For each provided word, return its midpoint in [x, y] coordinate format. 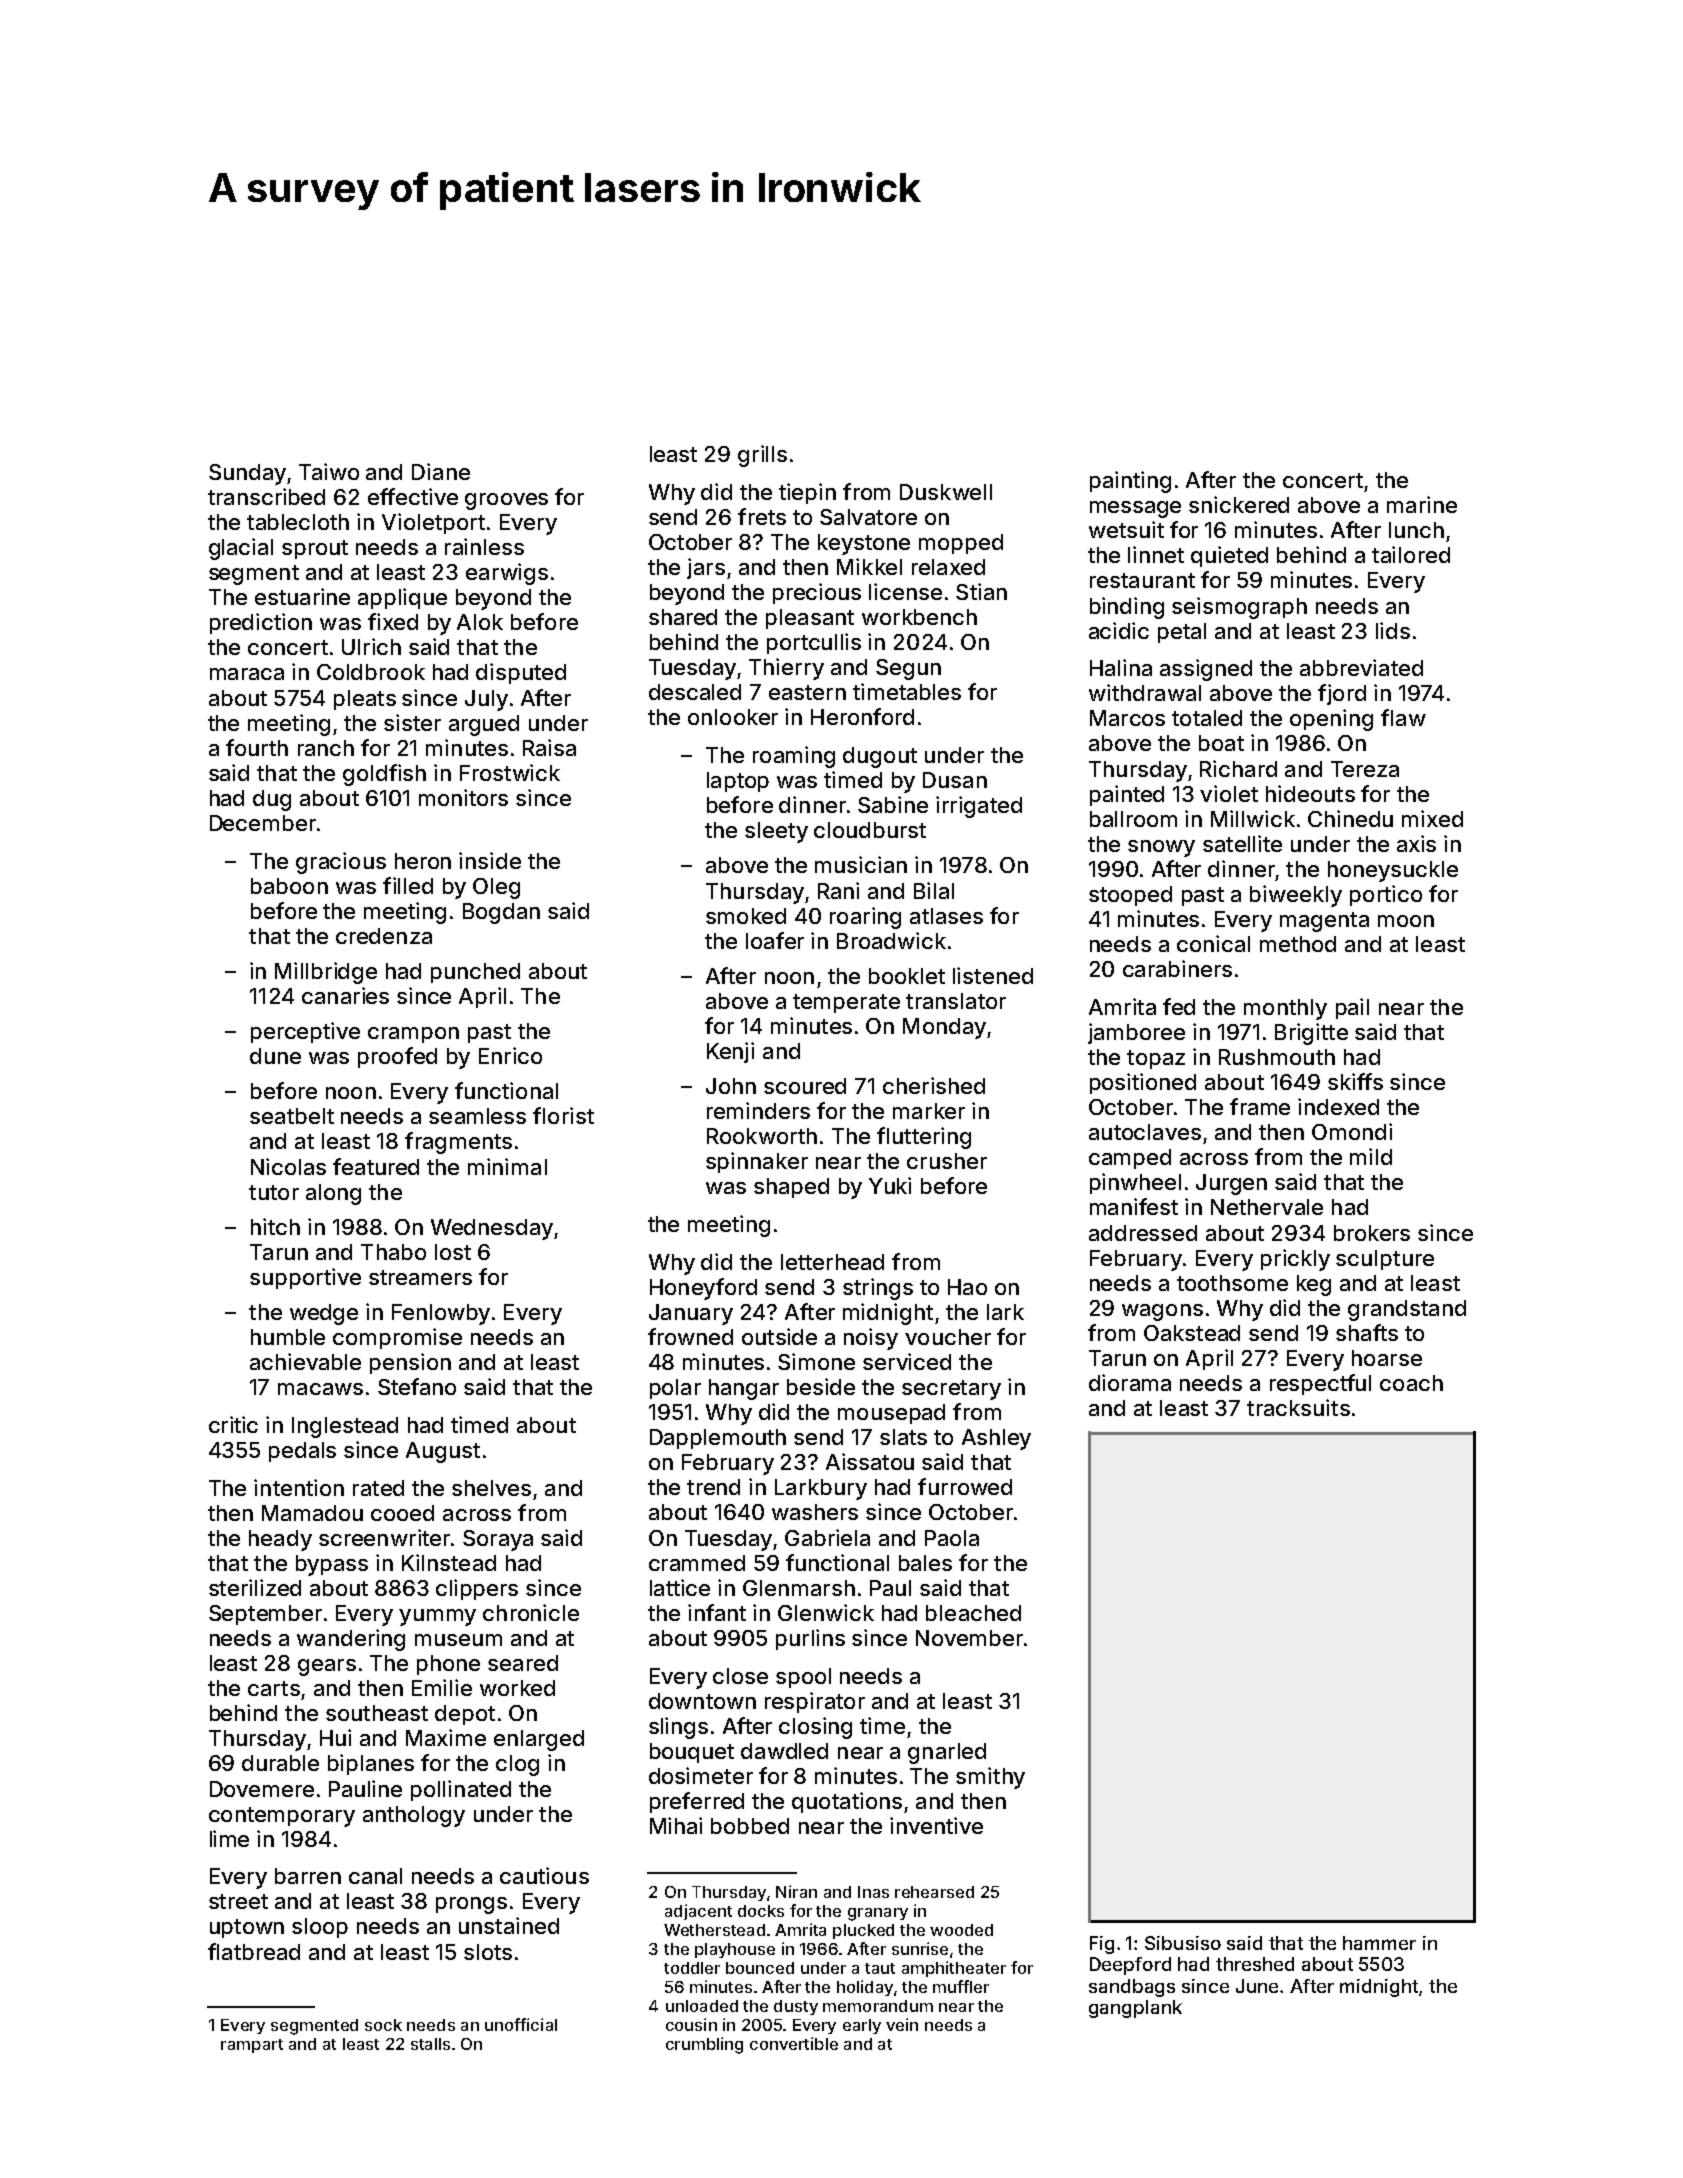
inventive [936, 1825]
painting [1130, 482]
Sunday [247, 474]
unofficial [521, 2024]
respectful [1320, 1384]
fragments [458, 1143]
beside [821, 1386]
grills [762, 456]
